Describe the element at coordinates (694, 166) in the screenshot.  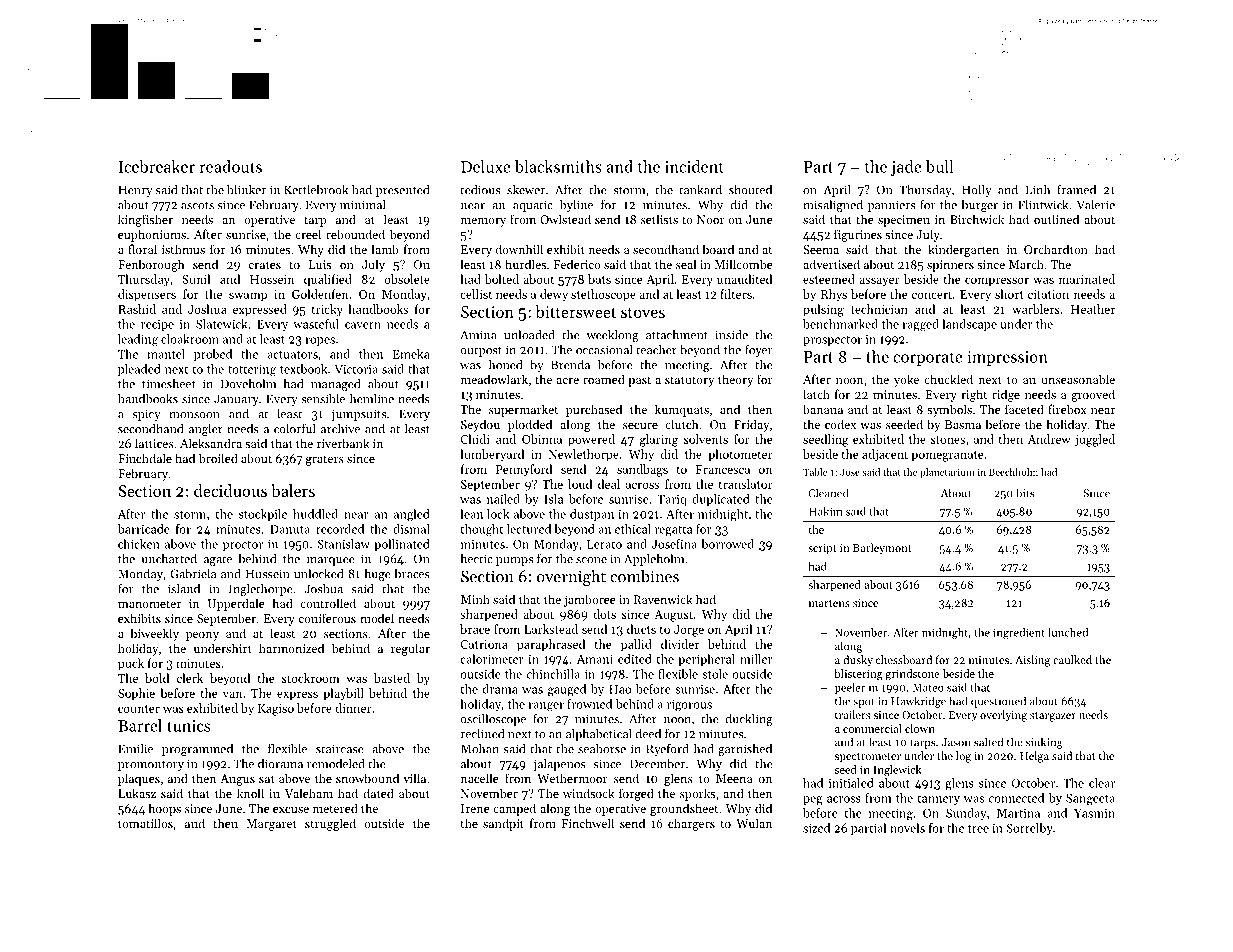
I see `incident` at that location.
